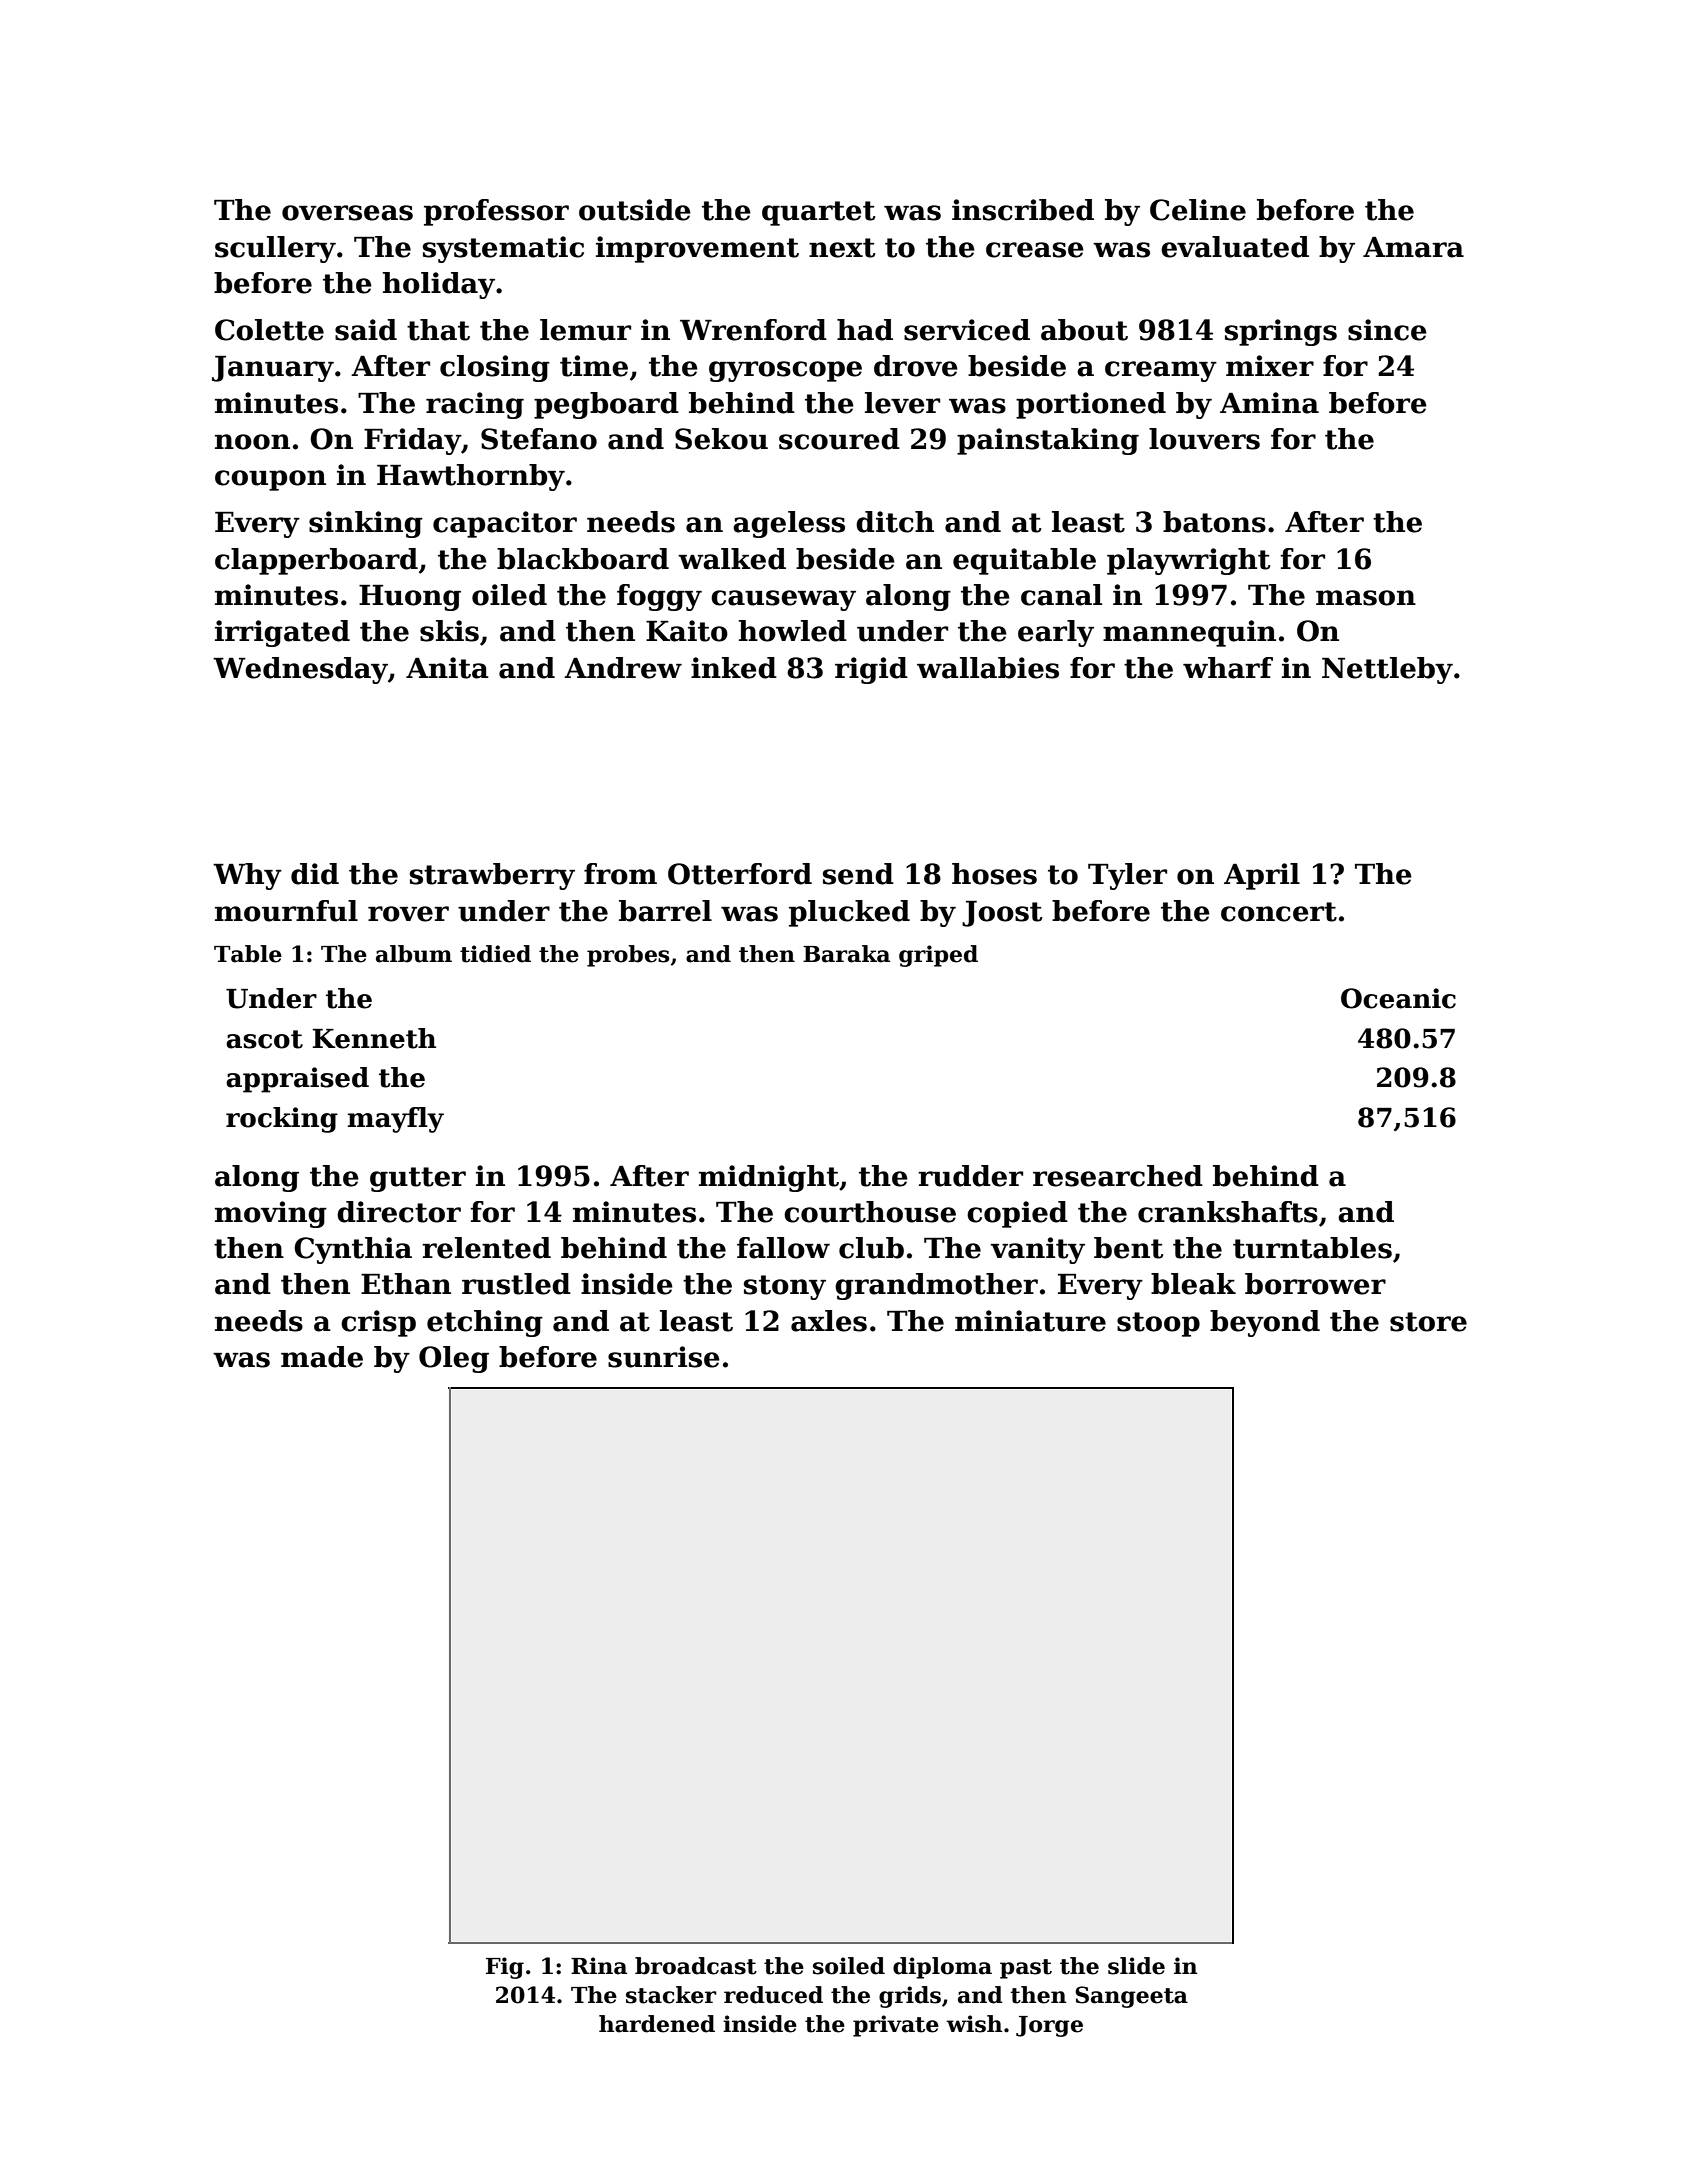 The height and width of the screenshot is (2178, 1683). I want to click on painstaking, so click(1048, 441).
